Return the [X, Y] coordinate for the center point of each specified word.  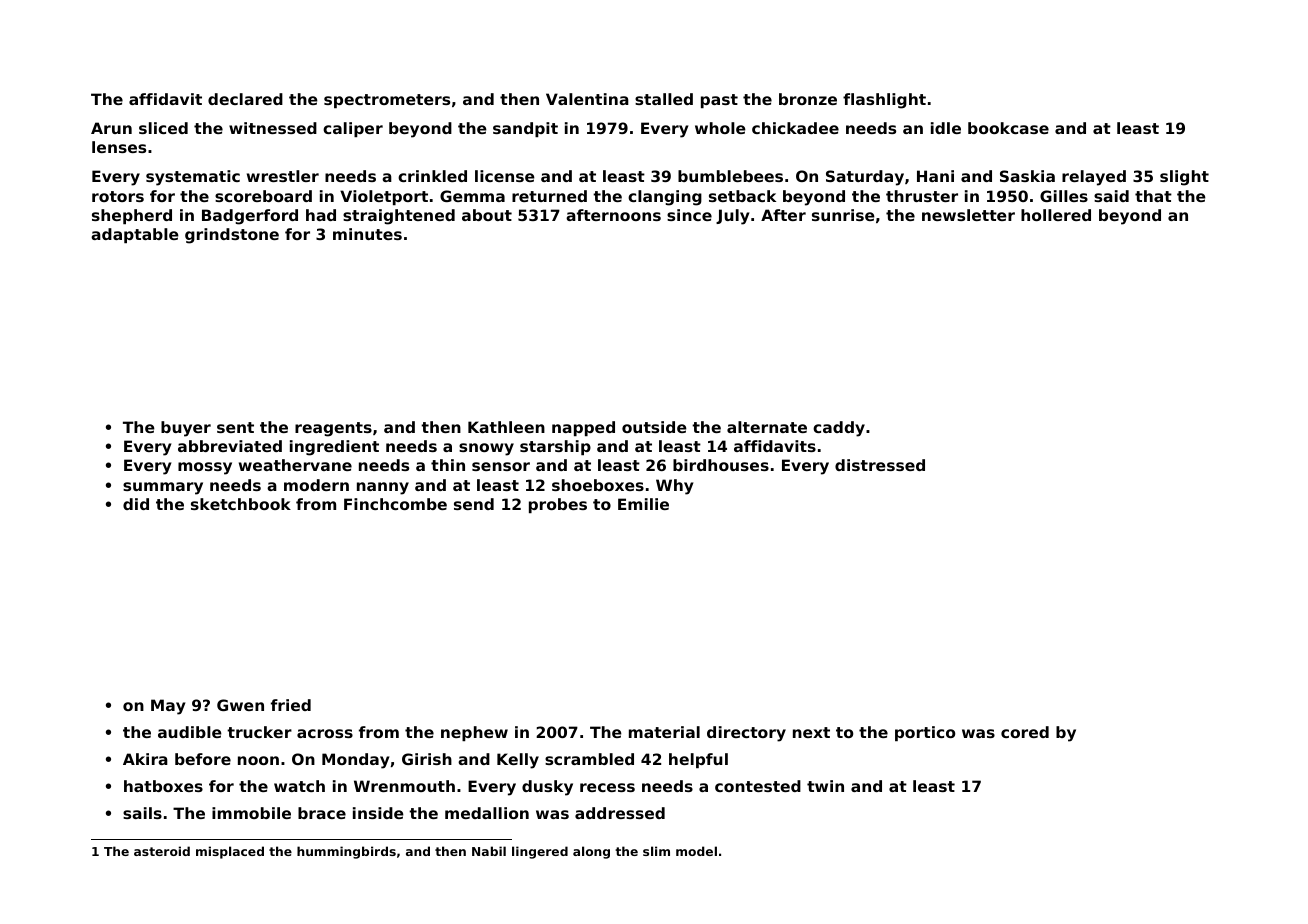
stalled [664, 99]
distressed [880, 465]
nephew [474, 733]
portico [925, 733]
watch [299, 786]
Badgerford [250, 217]
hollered [1056, 215]
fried [291, 705]
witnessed [273, 128]
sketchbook [241, 504]
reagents [333, 429]
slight [1184, 178]
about [487, 215]
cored [1025, 732]
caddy [839, 429]
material [664, 732]
